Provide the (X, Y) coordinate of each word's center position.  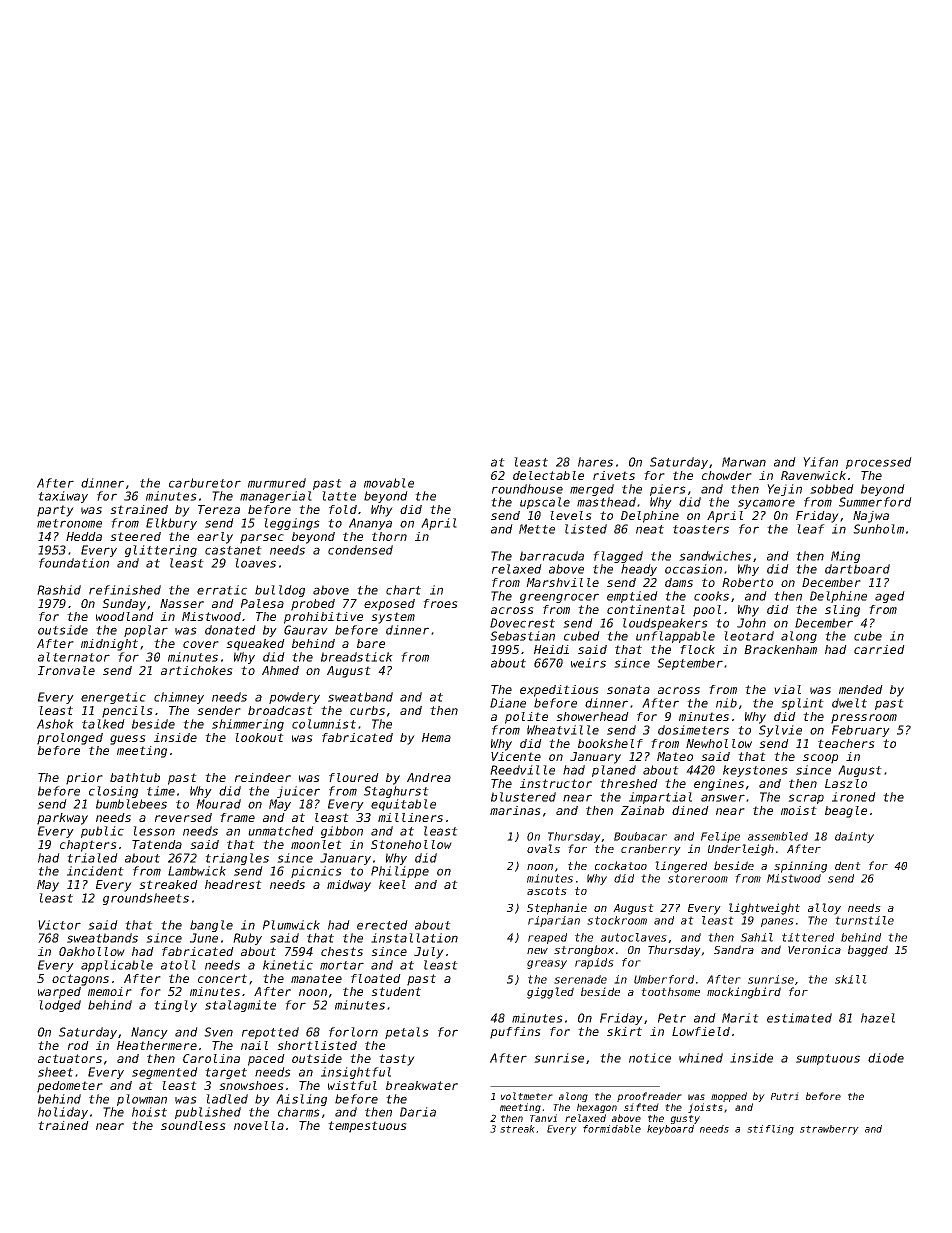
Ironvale (66, 670)
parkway (62, 819)
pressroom (864, 719)
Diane (508, 703)
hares (595, 462)
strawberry (829, 1130)
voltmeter (527, 1096)
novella (259, 1125)
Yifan (820, 462)
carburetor (205, 483)
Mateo (675, 756)
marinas (515, 810)
